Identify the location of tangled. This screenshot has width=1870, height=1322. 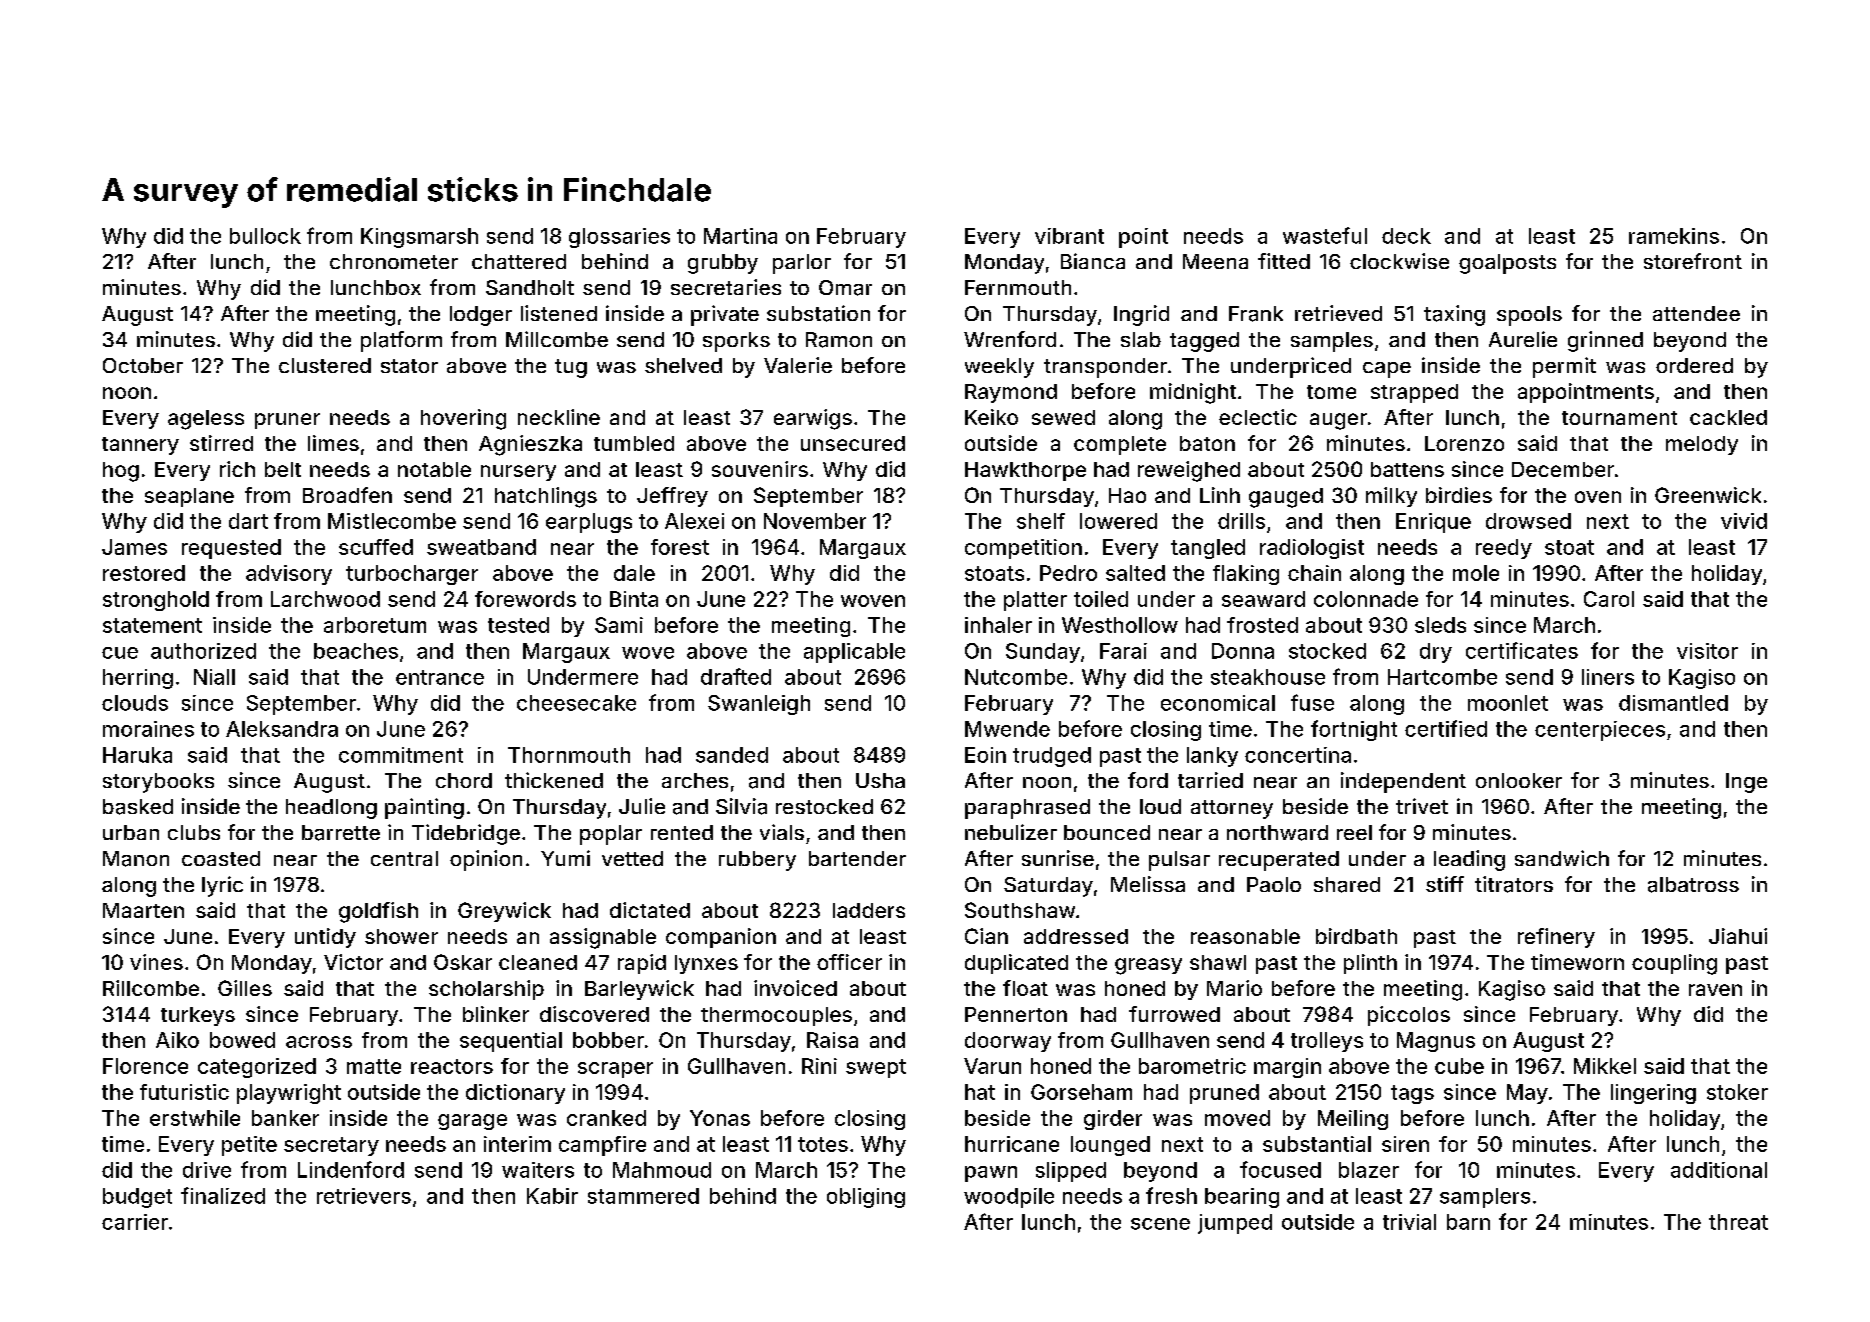
(1208, 549).
